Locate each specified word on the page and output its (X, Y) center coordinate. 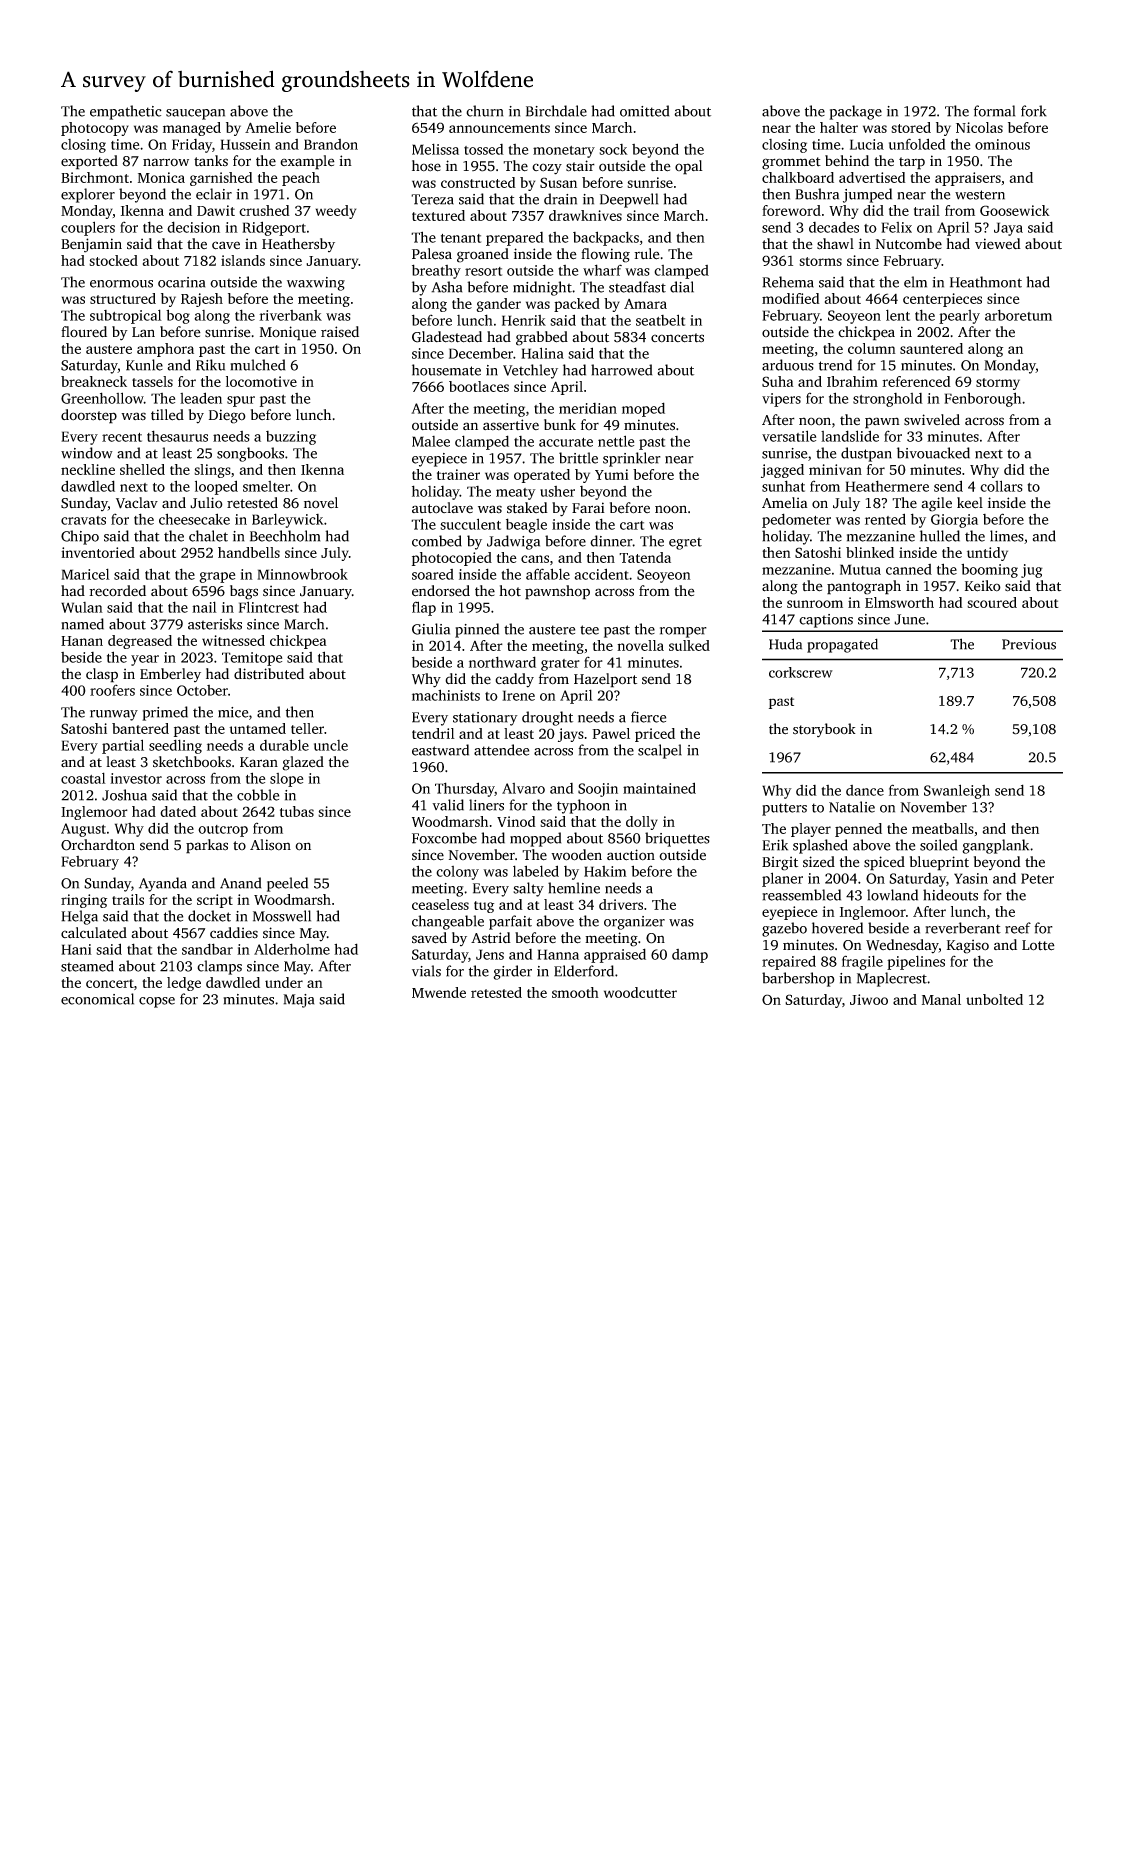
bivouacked (933, 453)
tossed (484, 149)
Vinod (516, 821)
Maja (298, 1001)
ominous (1002, 144)
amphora (165, 350)
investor (136, 778)
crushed (264, 210)
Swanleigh (957, 791)
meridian (588, 408)
